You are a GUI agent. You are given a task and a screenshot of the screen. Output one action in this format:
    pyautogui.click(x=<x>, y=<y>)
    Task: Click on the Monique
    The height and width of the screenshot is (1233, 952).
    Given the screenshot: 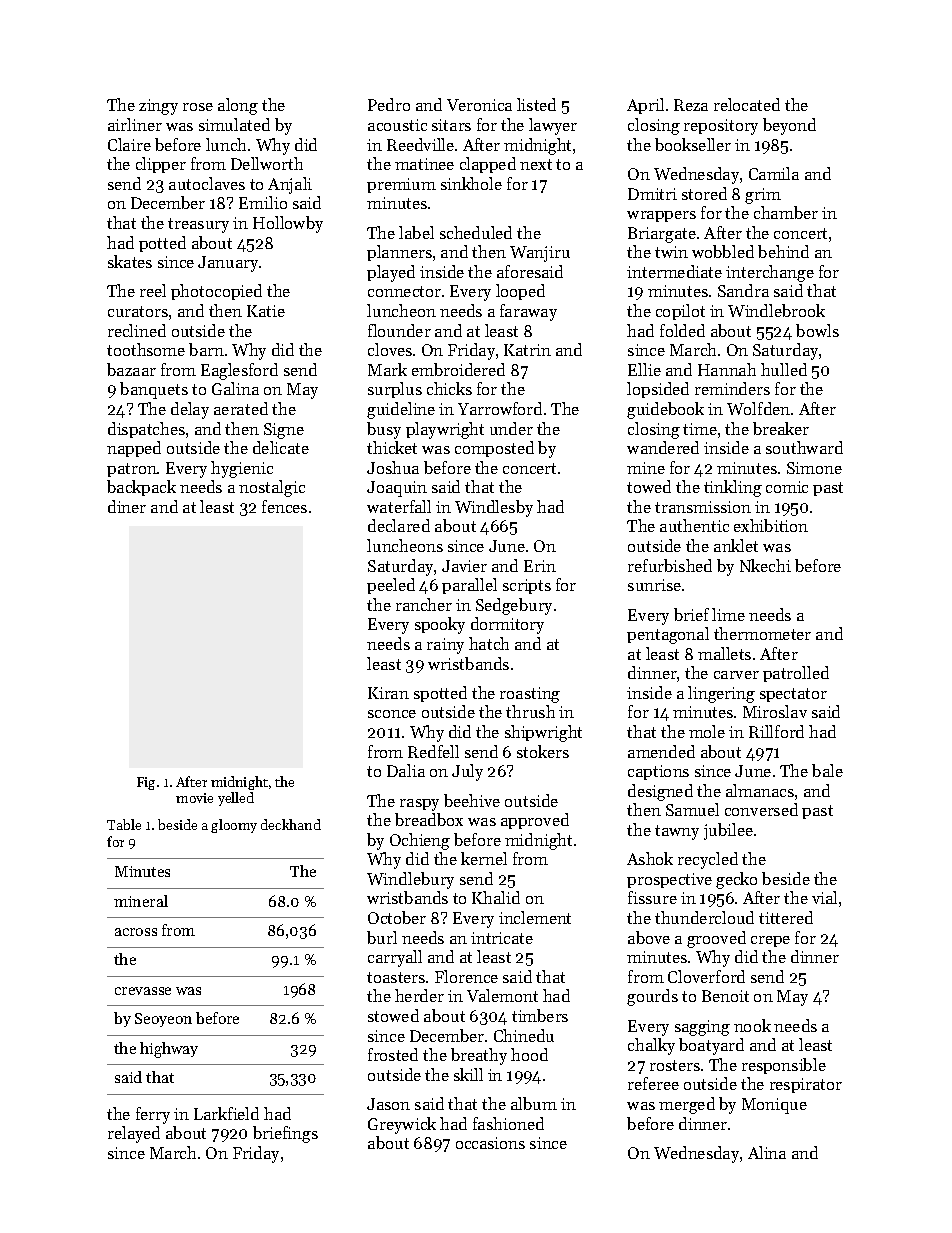 What is the action you would take?
    pyautogui.click(x=774, y=1106)
